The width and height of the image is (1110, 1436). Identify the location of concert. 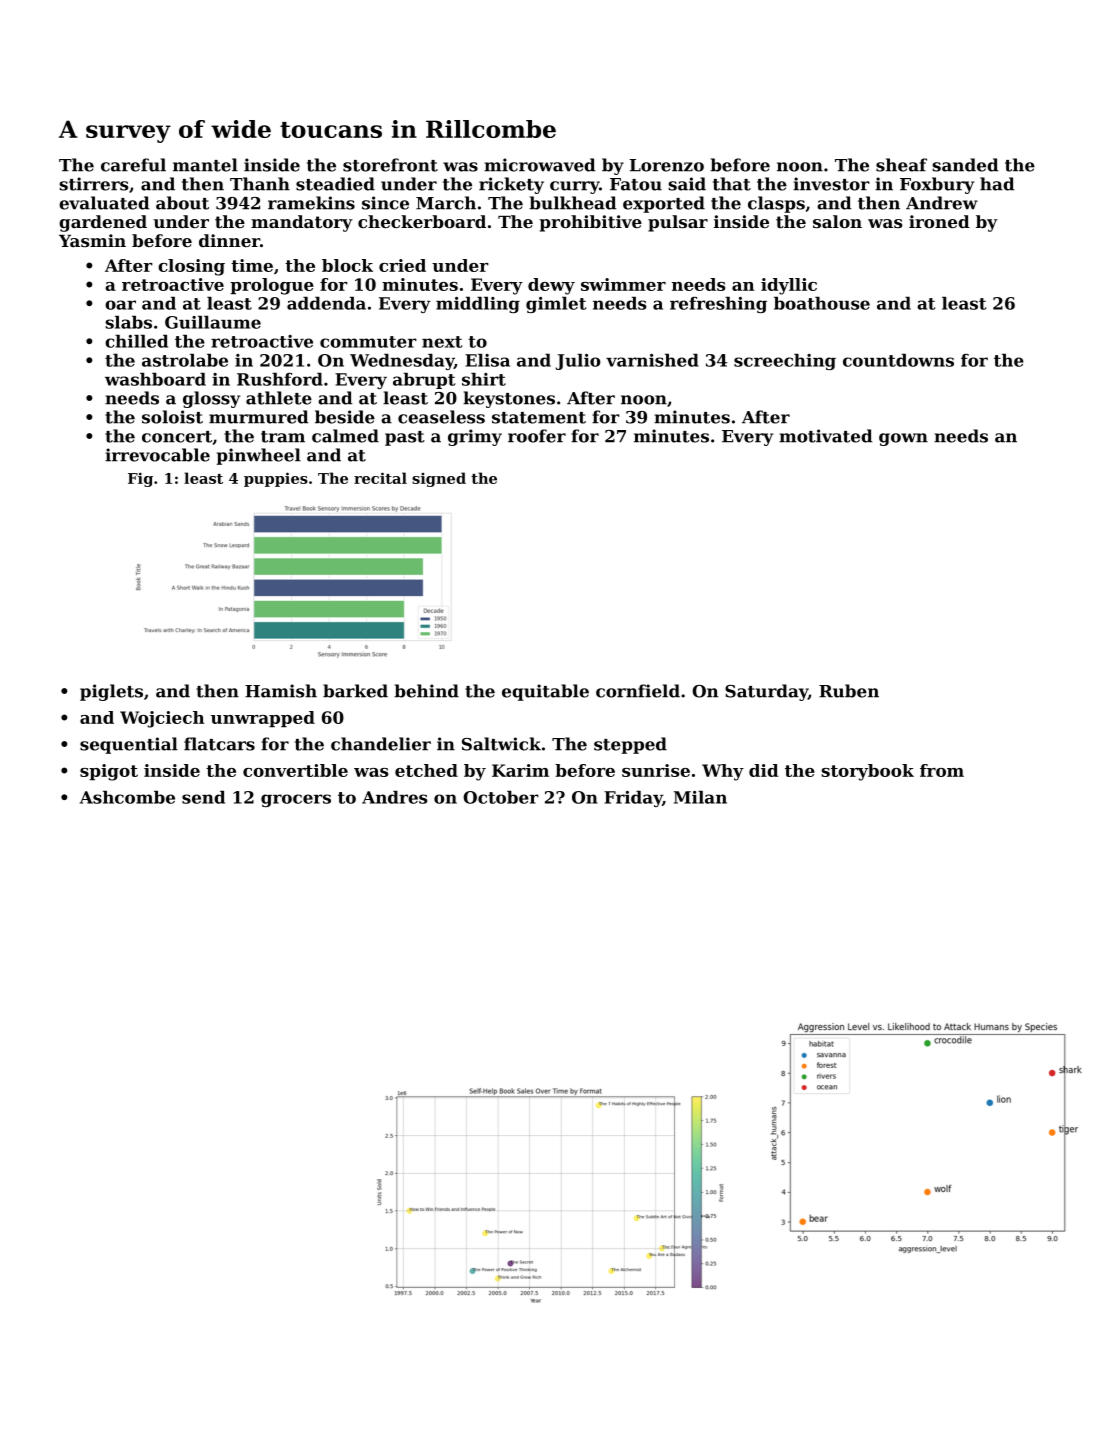
(177, 437).
